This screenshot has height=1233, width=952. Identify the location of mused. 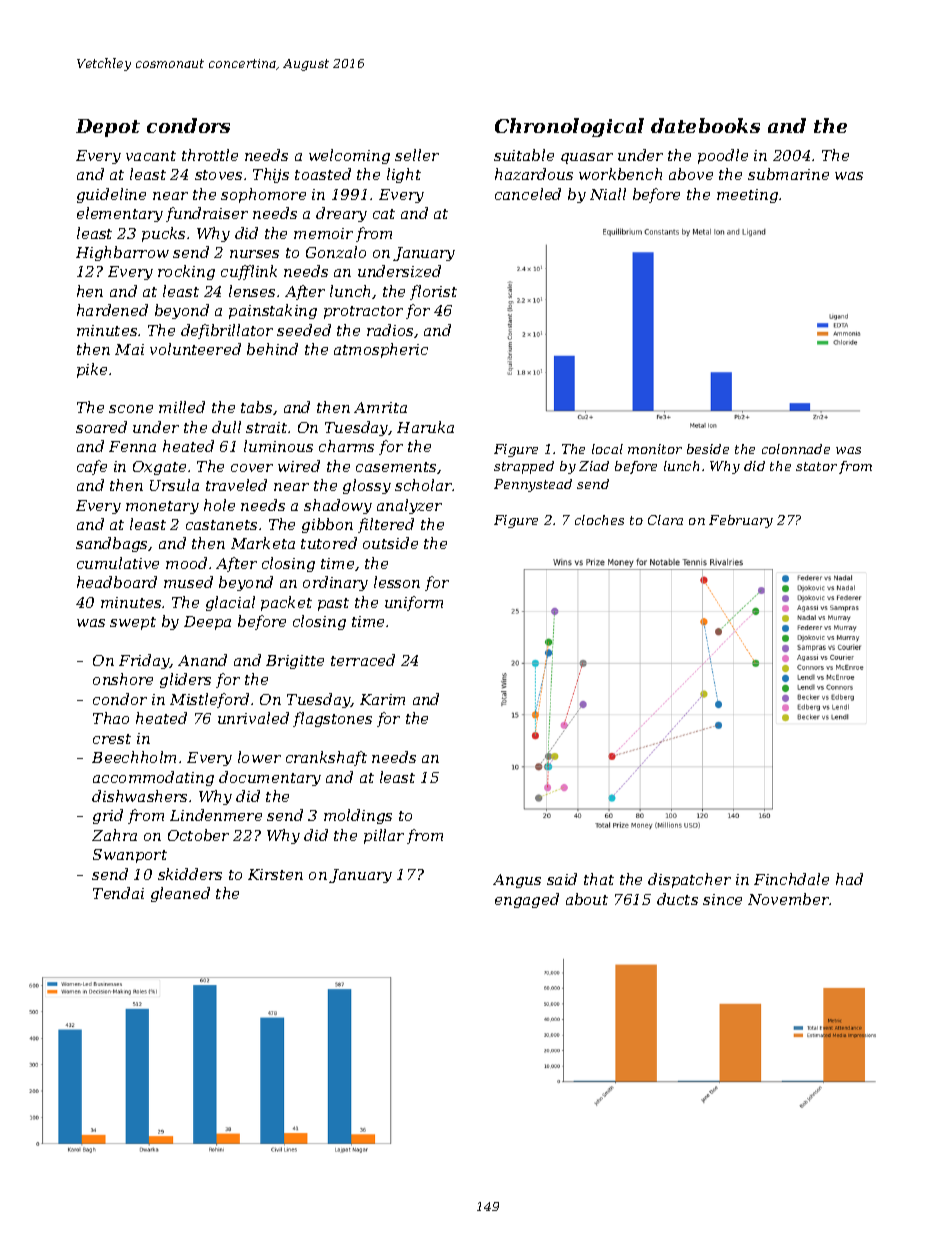
(188, 582).
